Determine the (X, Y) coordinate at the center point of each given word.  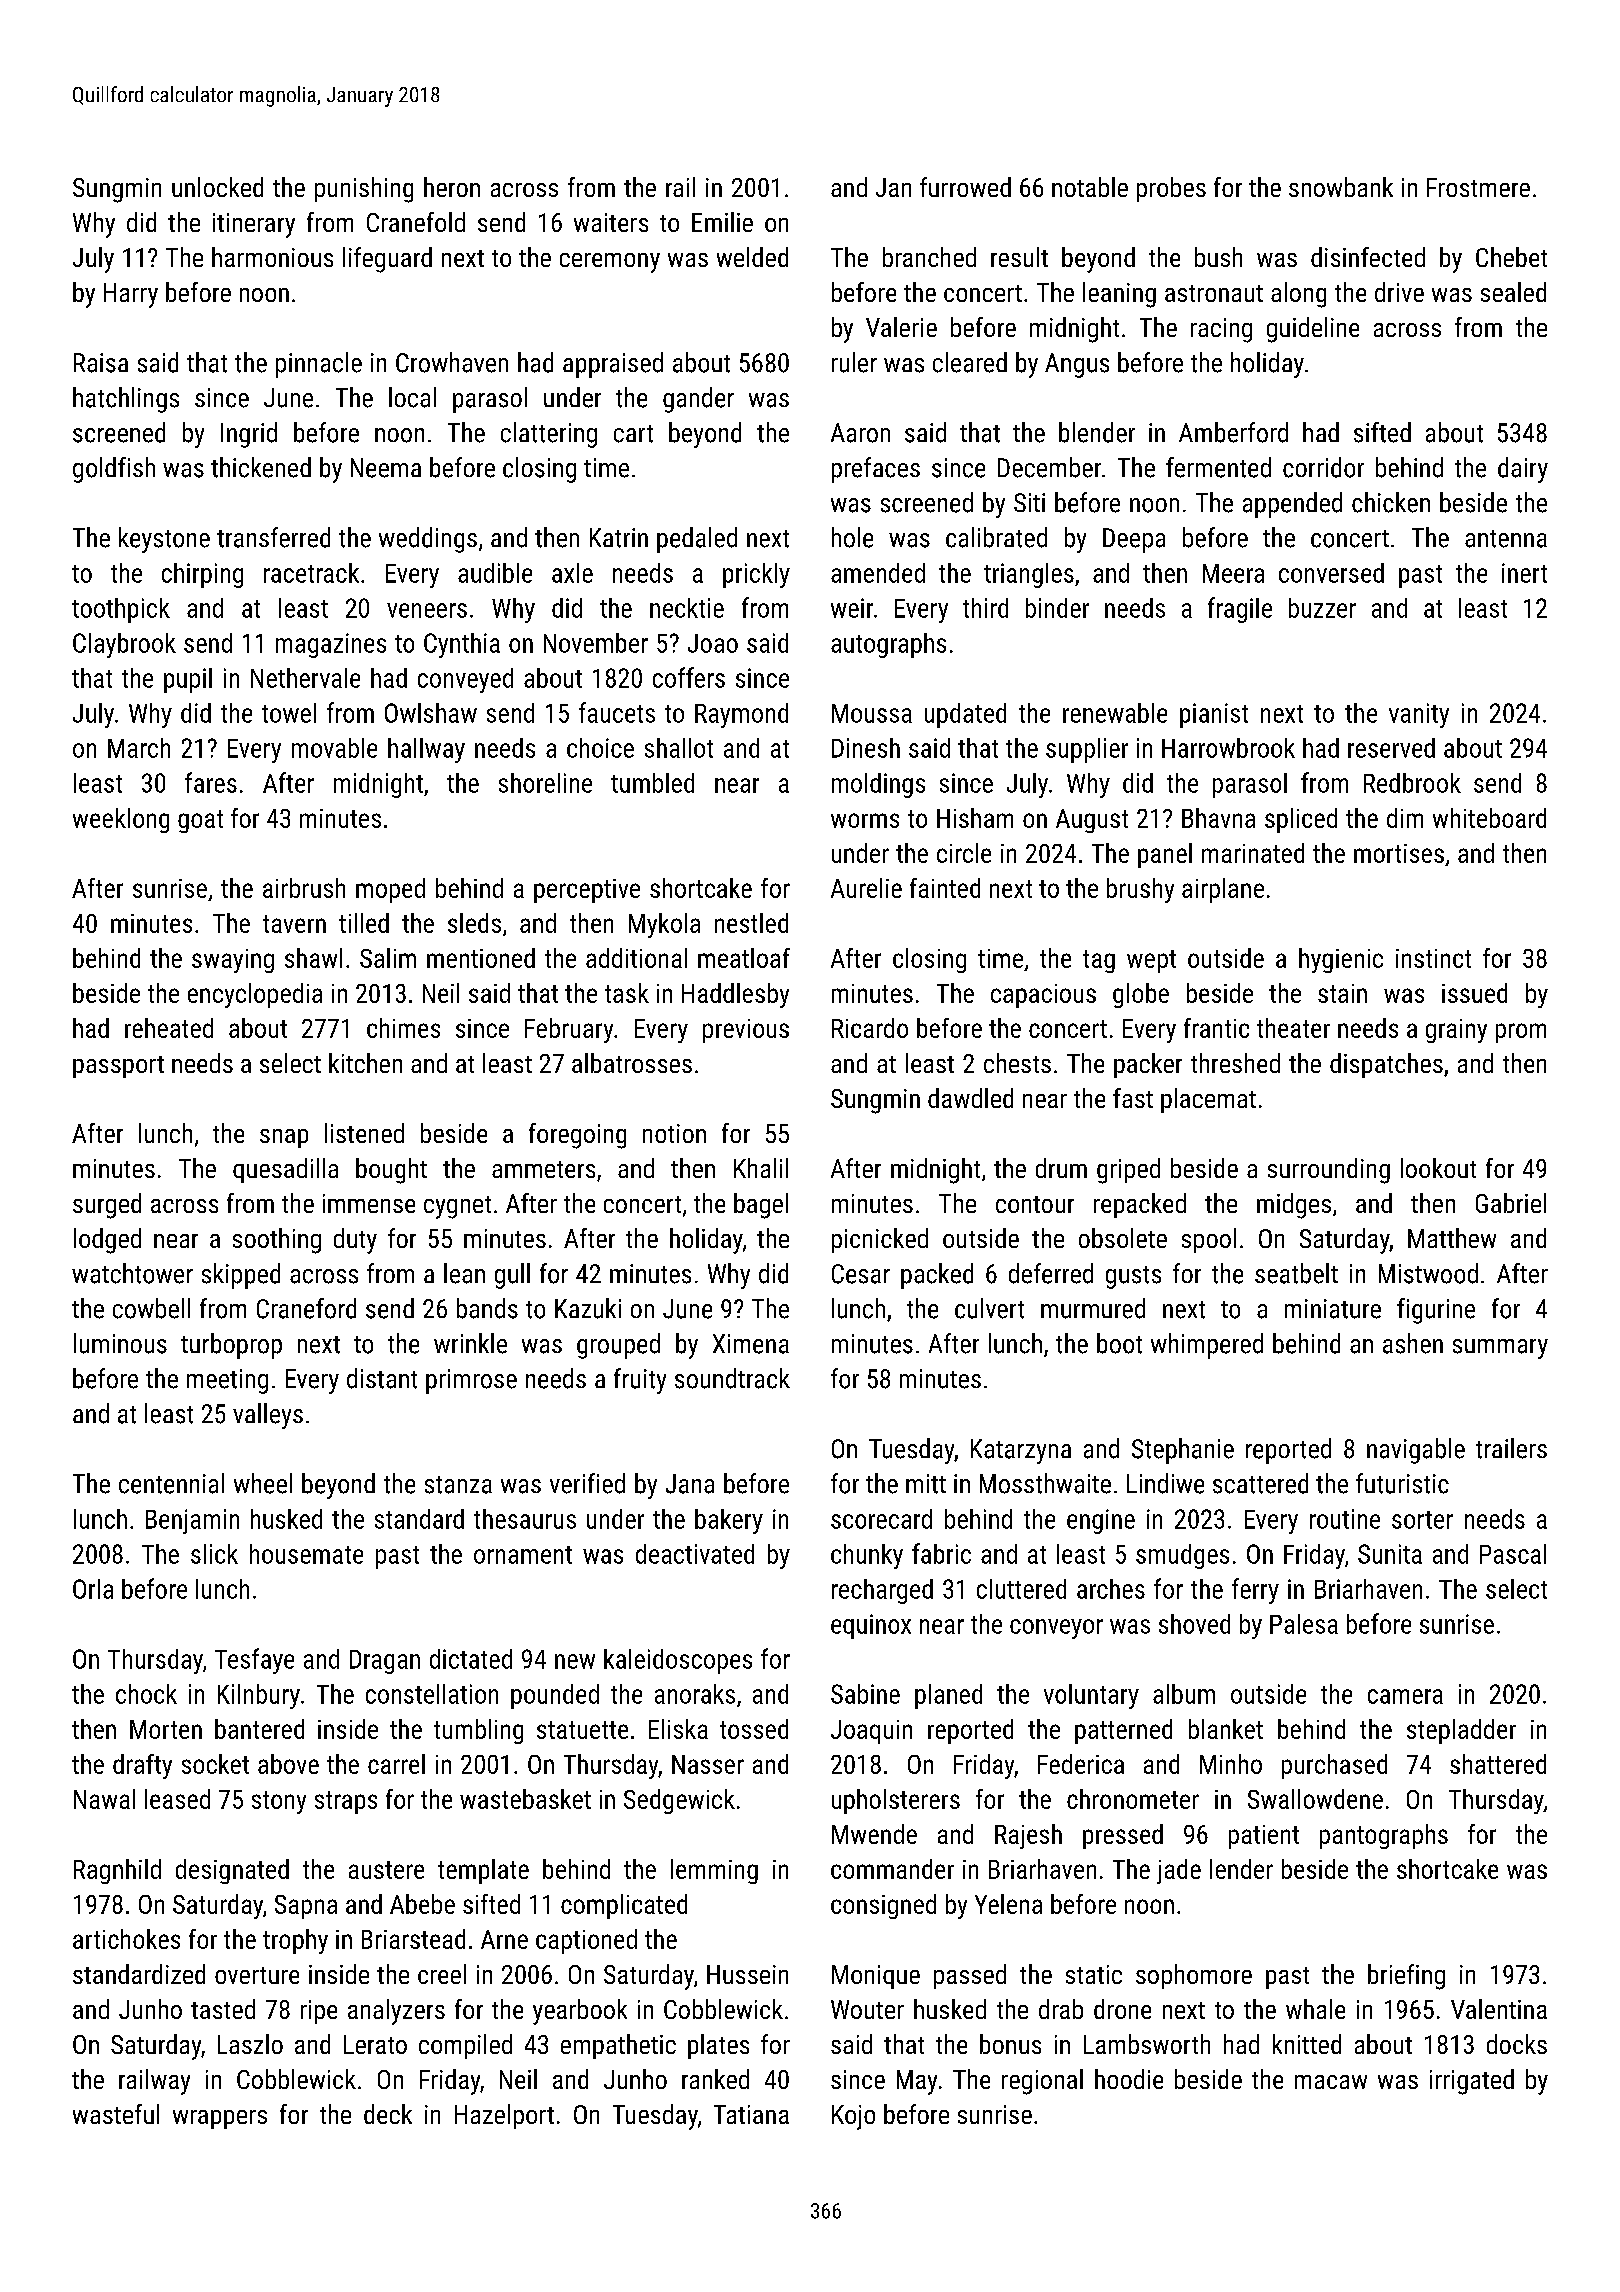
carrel (396, 1764)
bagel (761, 1206)
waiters (611, 222)
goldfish (114, 470)
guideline (1313, 330)
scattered (1260, 1483)
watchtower (132, 1273)
